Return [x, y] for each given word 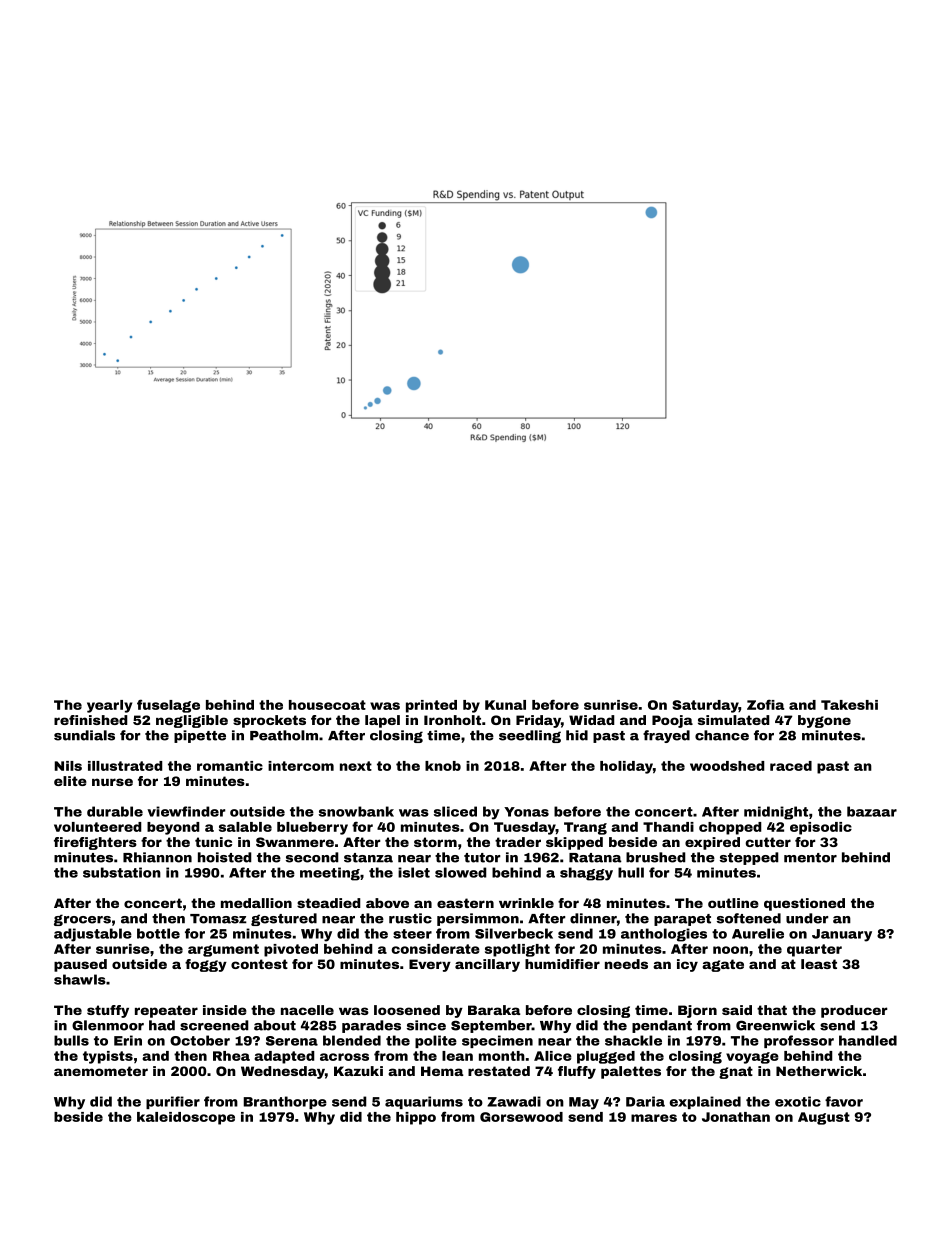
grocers [82, 920]
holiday [626, 767]
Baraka [494, 1010]
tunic [213, 842]
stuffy [108, 1011]
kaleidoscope [186, 1118]
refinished [90, 720]
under [807, 918]
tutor [482, 858]
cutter [768, 842]
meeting [330, 874]
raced [791, 766]
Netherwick [819, 1071]
